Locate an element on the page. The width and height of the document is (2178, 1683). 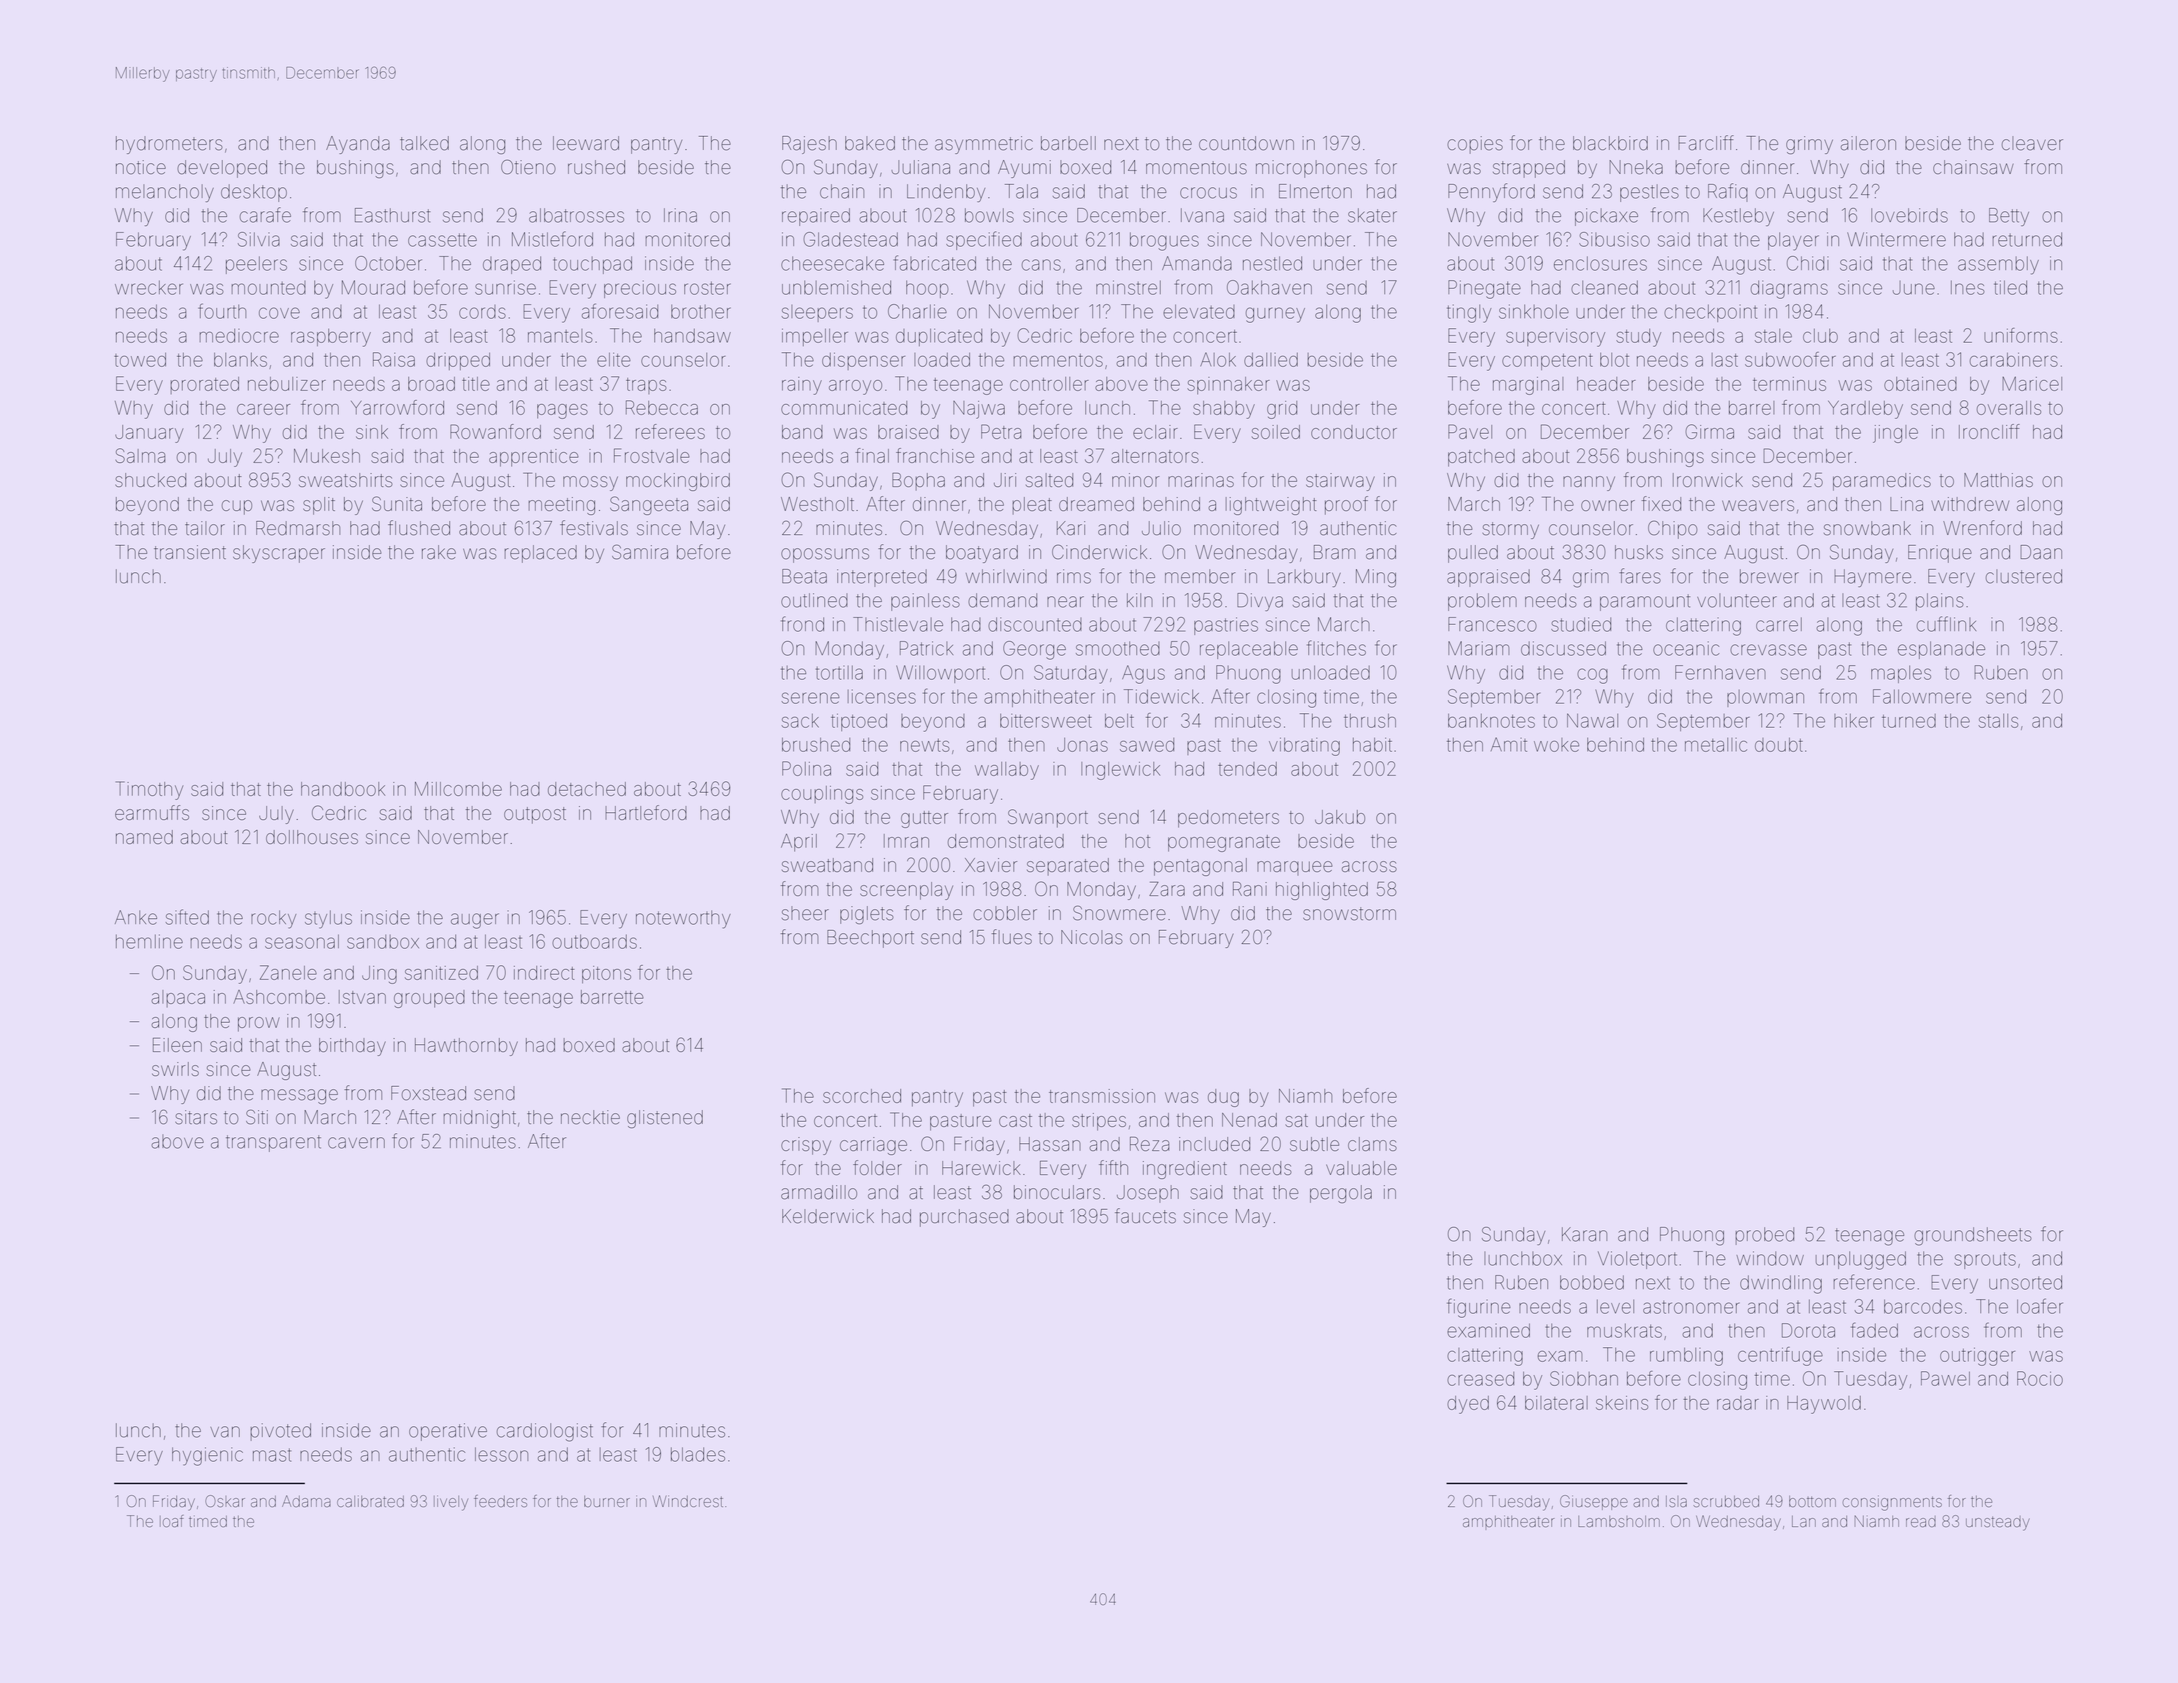
groundsheets is located at coordinates (1973, 1236).
